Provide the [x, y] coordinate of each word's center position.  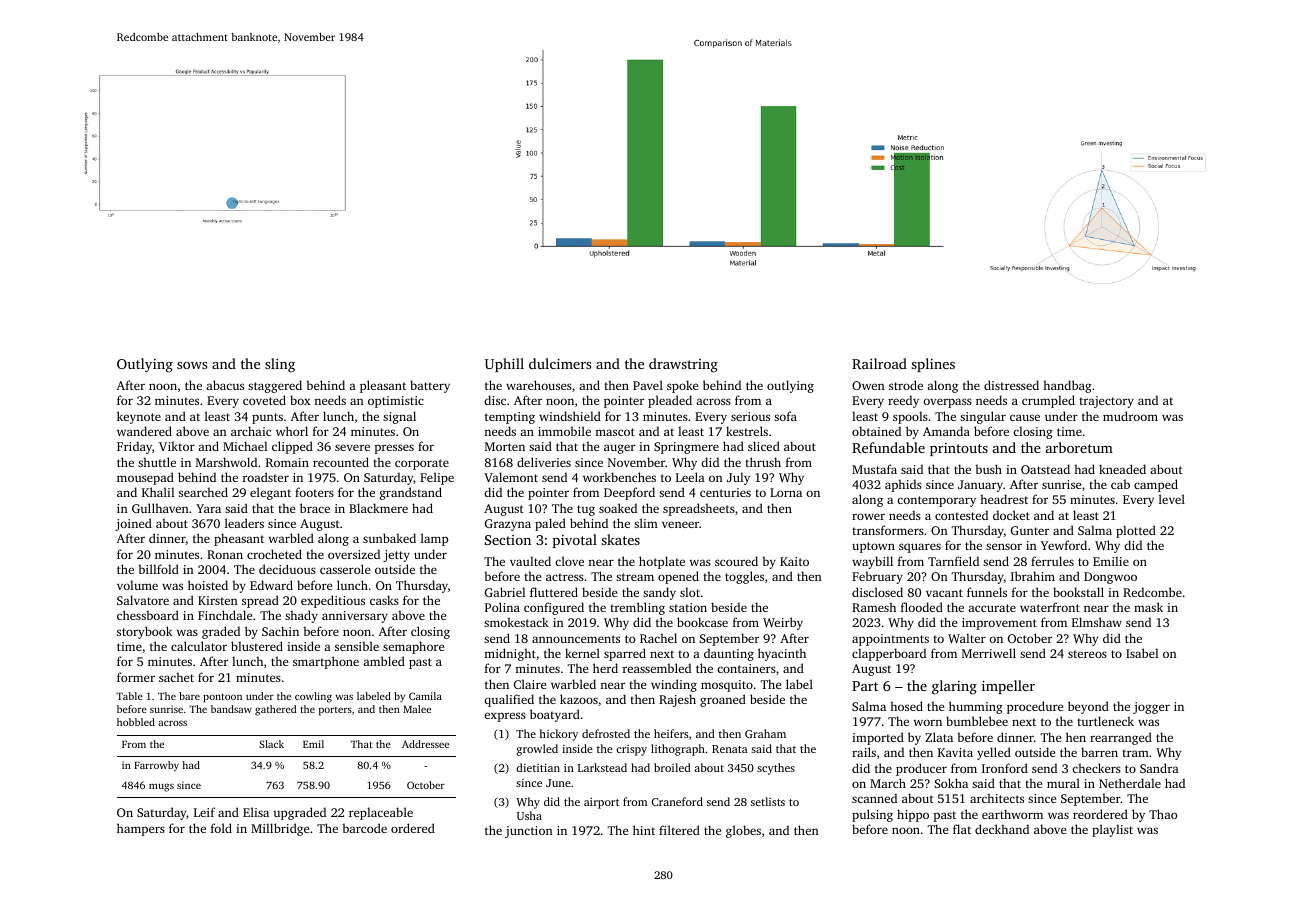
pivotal [575, 541]
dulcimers [560, 363]
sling [280, 365]
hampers [141, 829]
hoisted [208, 585]
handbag [1067, 386]
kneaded [1122, 469]
